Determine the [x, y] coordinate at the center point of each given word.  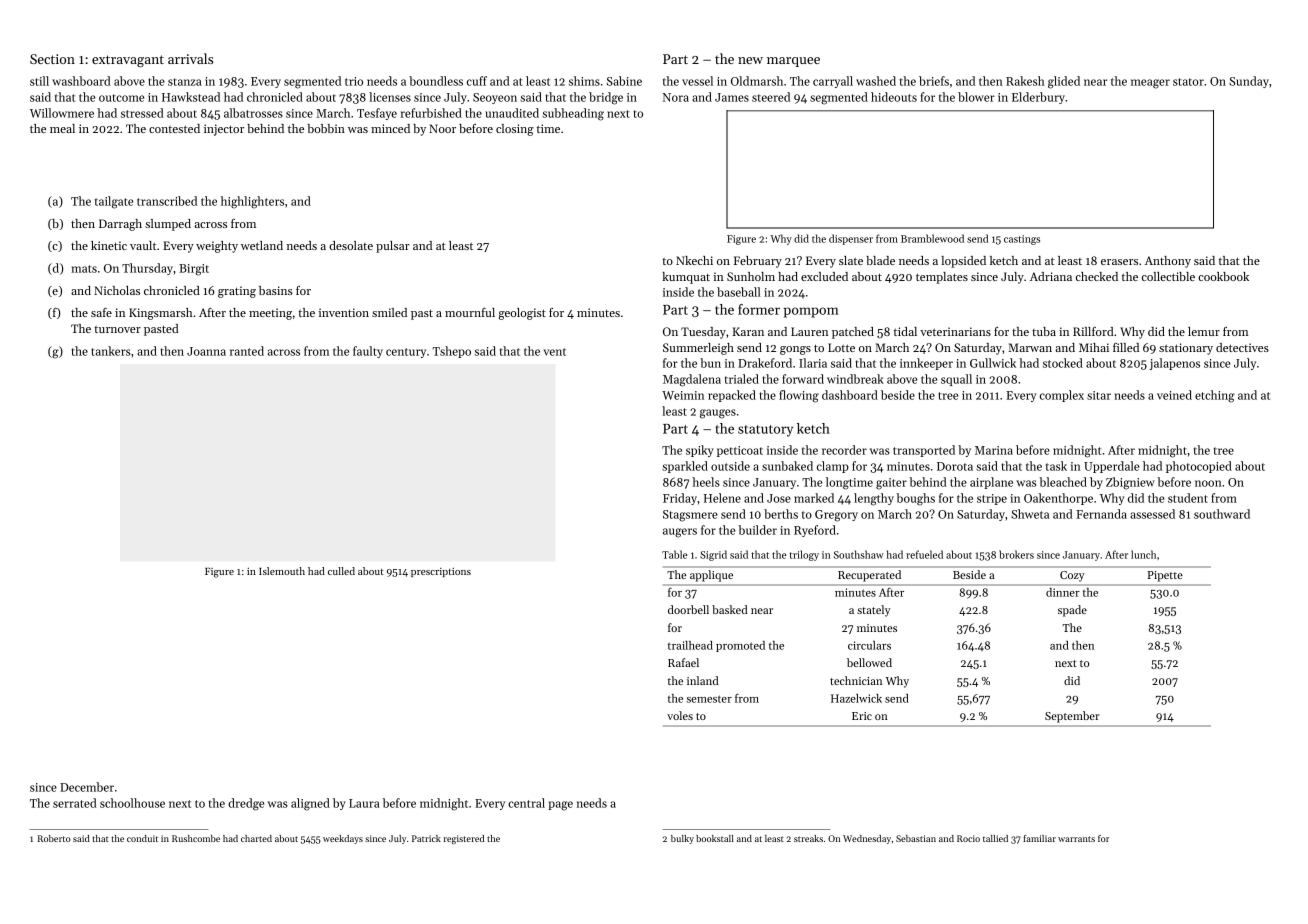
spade [1072, 611]
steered [771, 97]
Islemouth [282, 571]
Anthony [1168, 262]
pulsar [393, 247]
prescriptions [441, 572]
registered [463, 839]
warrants [1076, 839]
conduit [142, 838]
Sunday [1249, 82]
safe [101, 312]
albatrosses [253, 113]
